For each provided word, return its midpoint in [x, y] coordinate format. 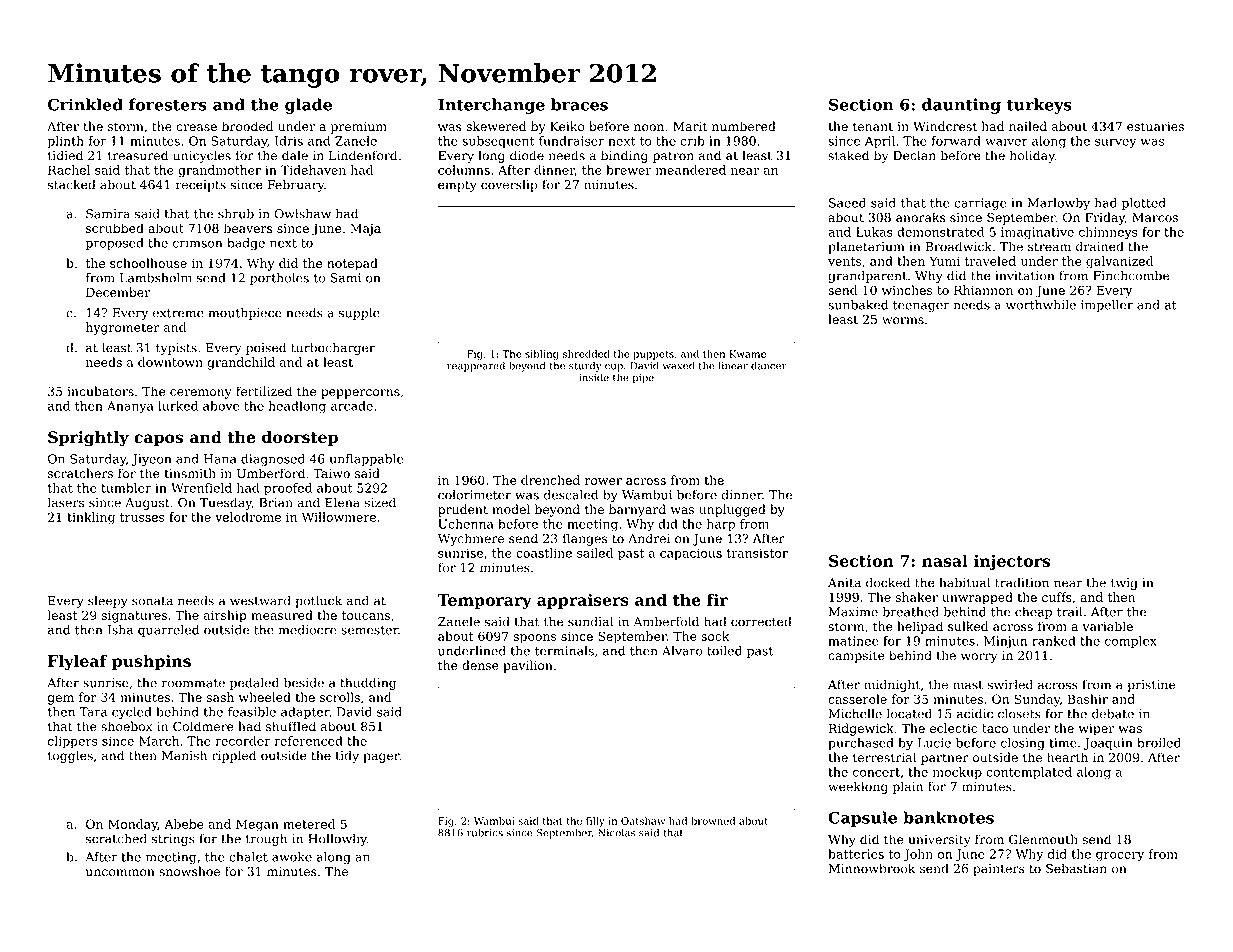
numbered [744, 126]
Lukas [874, 232]
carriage [980, 204]
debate [1113, 714]
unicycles [202, 156]
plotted [1144, 204]
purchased [861, 744]
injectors [1012, 562]
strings [173, 840]
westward [260, 600]
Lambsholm [156, 278]
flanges [584, 539]
